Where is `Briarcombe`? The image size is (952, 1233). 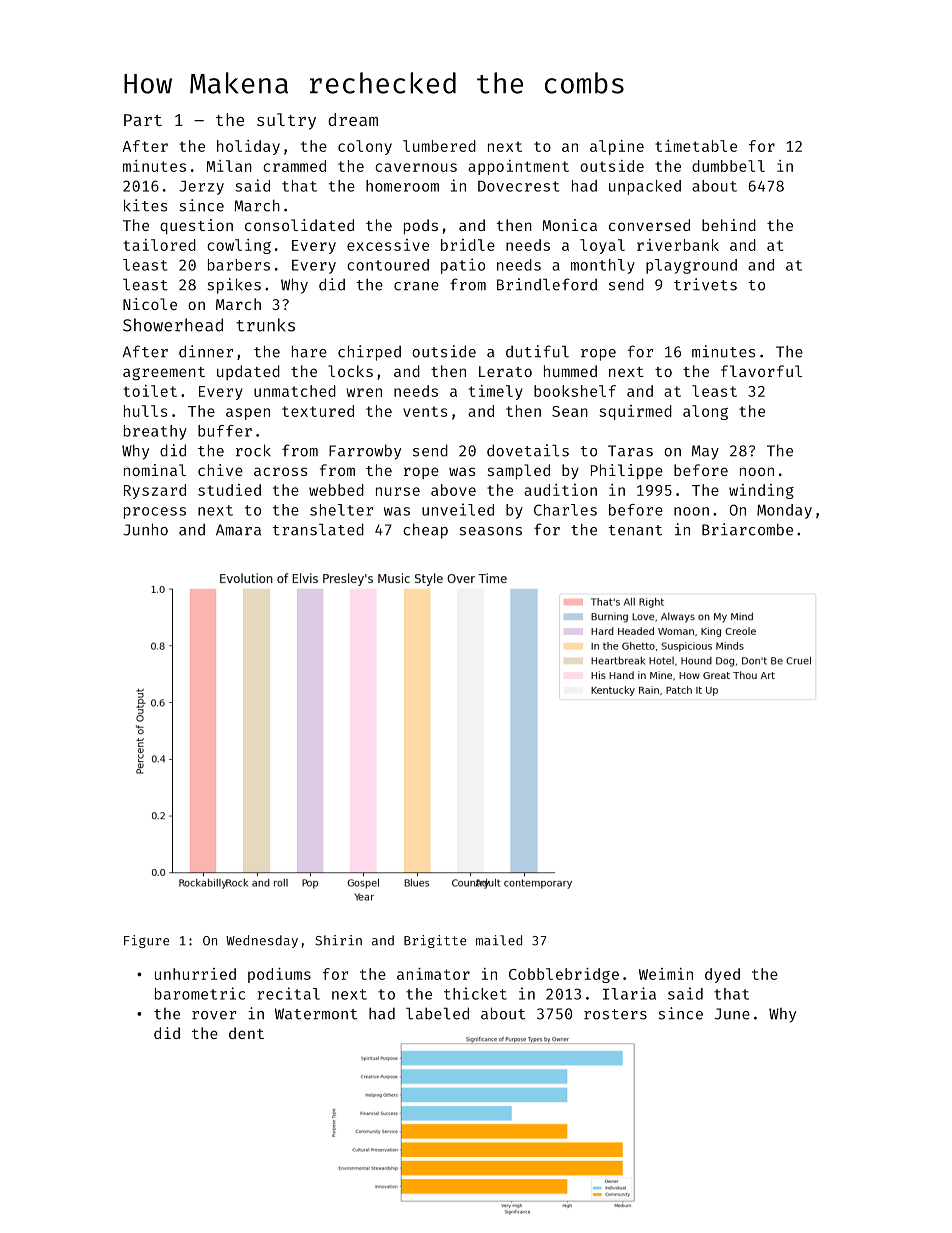 Briarcombe is located at coordinates (747, 529).
